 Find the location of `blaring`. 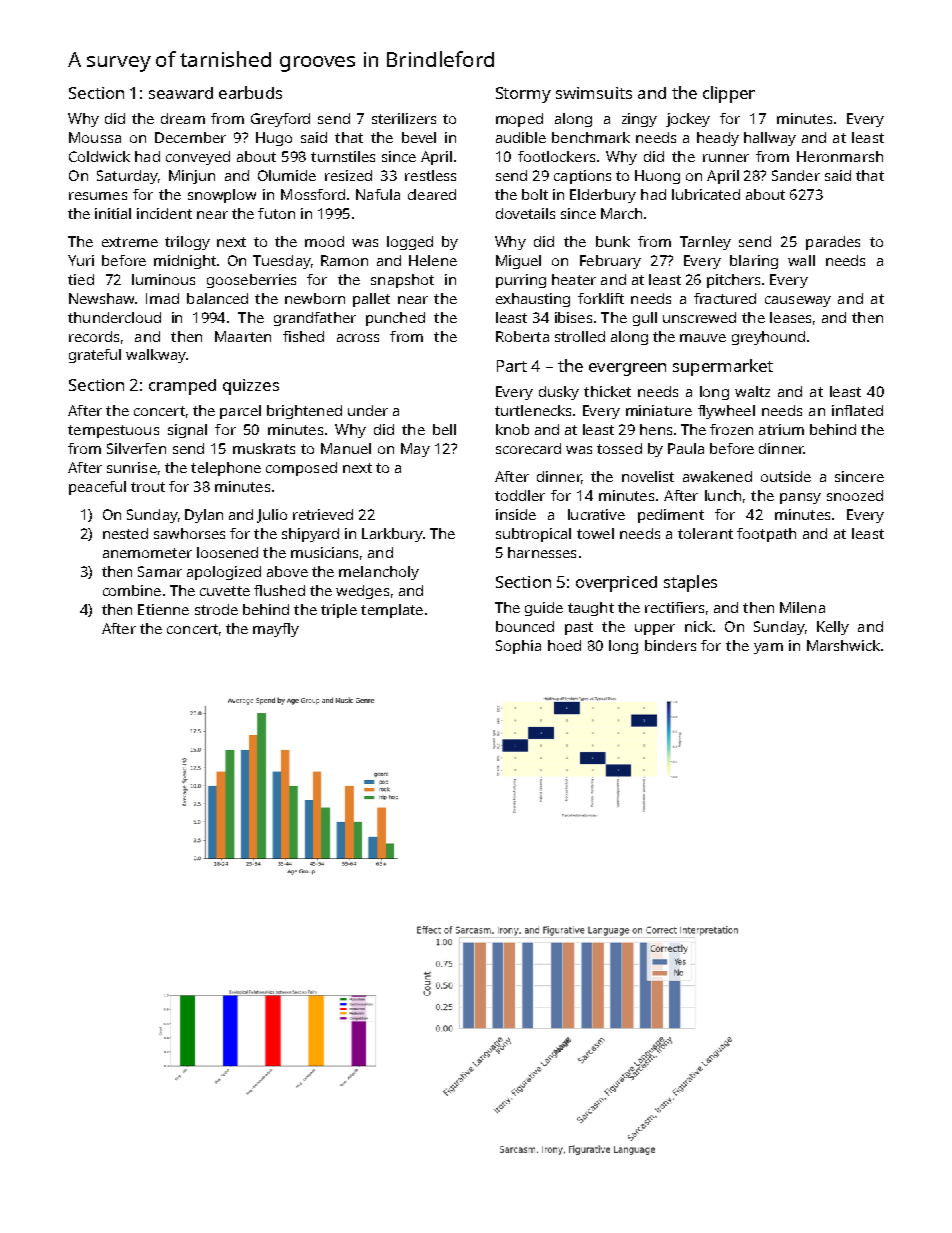

blaring is located at coordinates (754, 262).
